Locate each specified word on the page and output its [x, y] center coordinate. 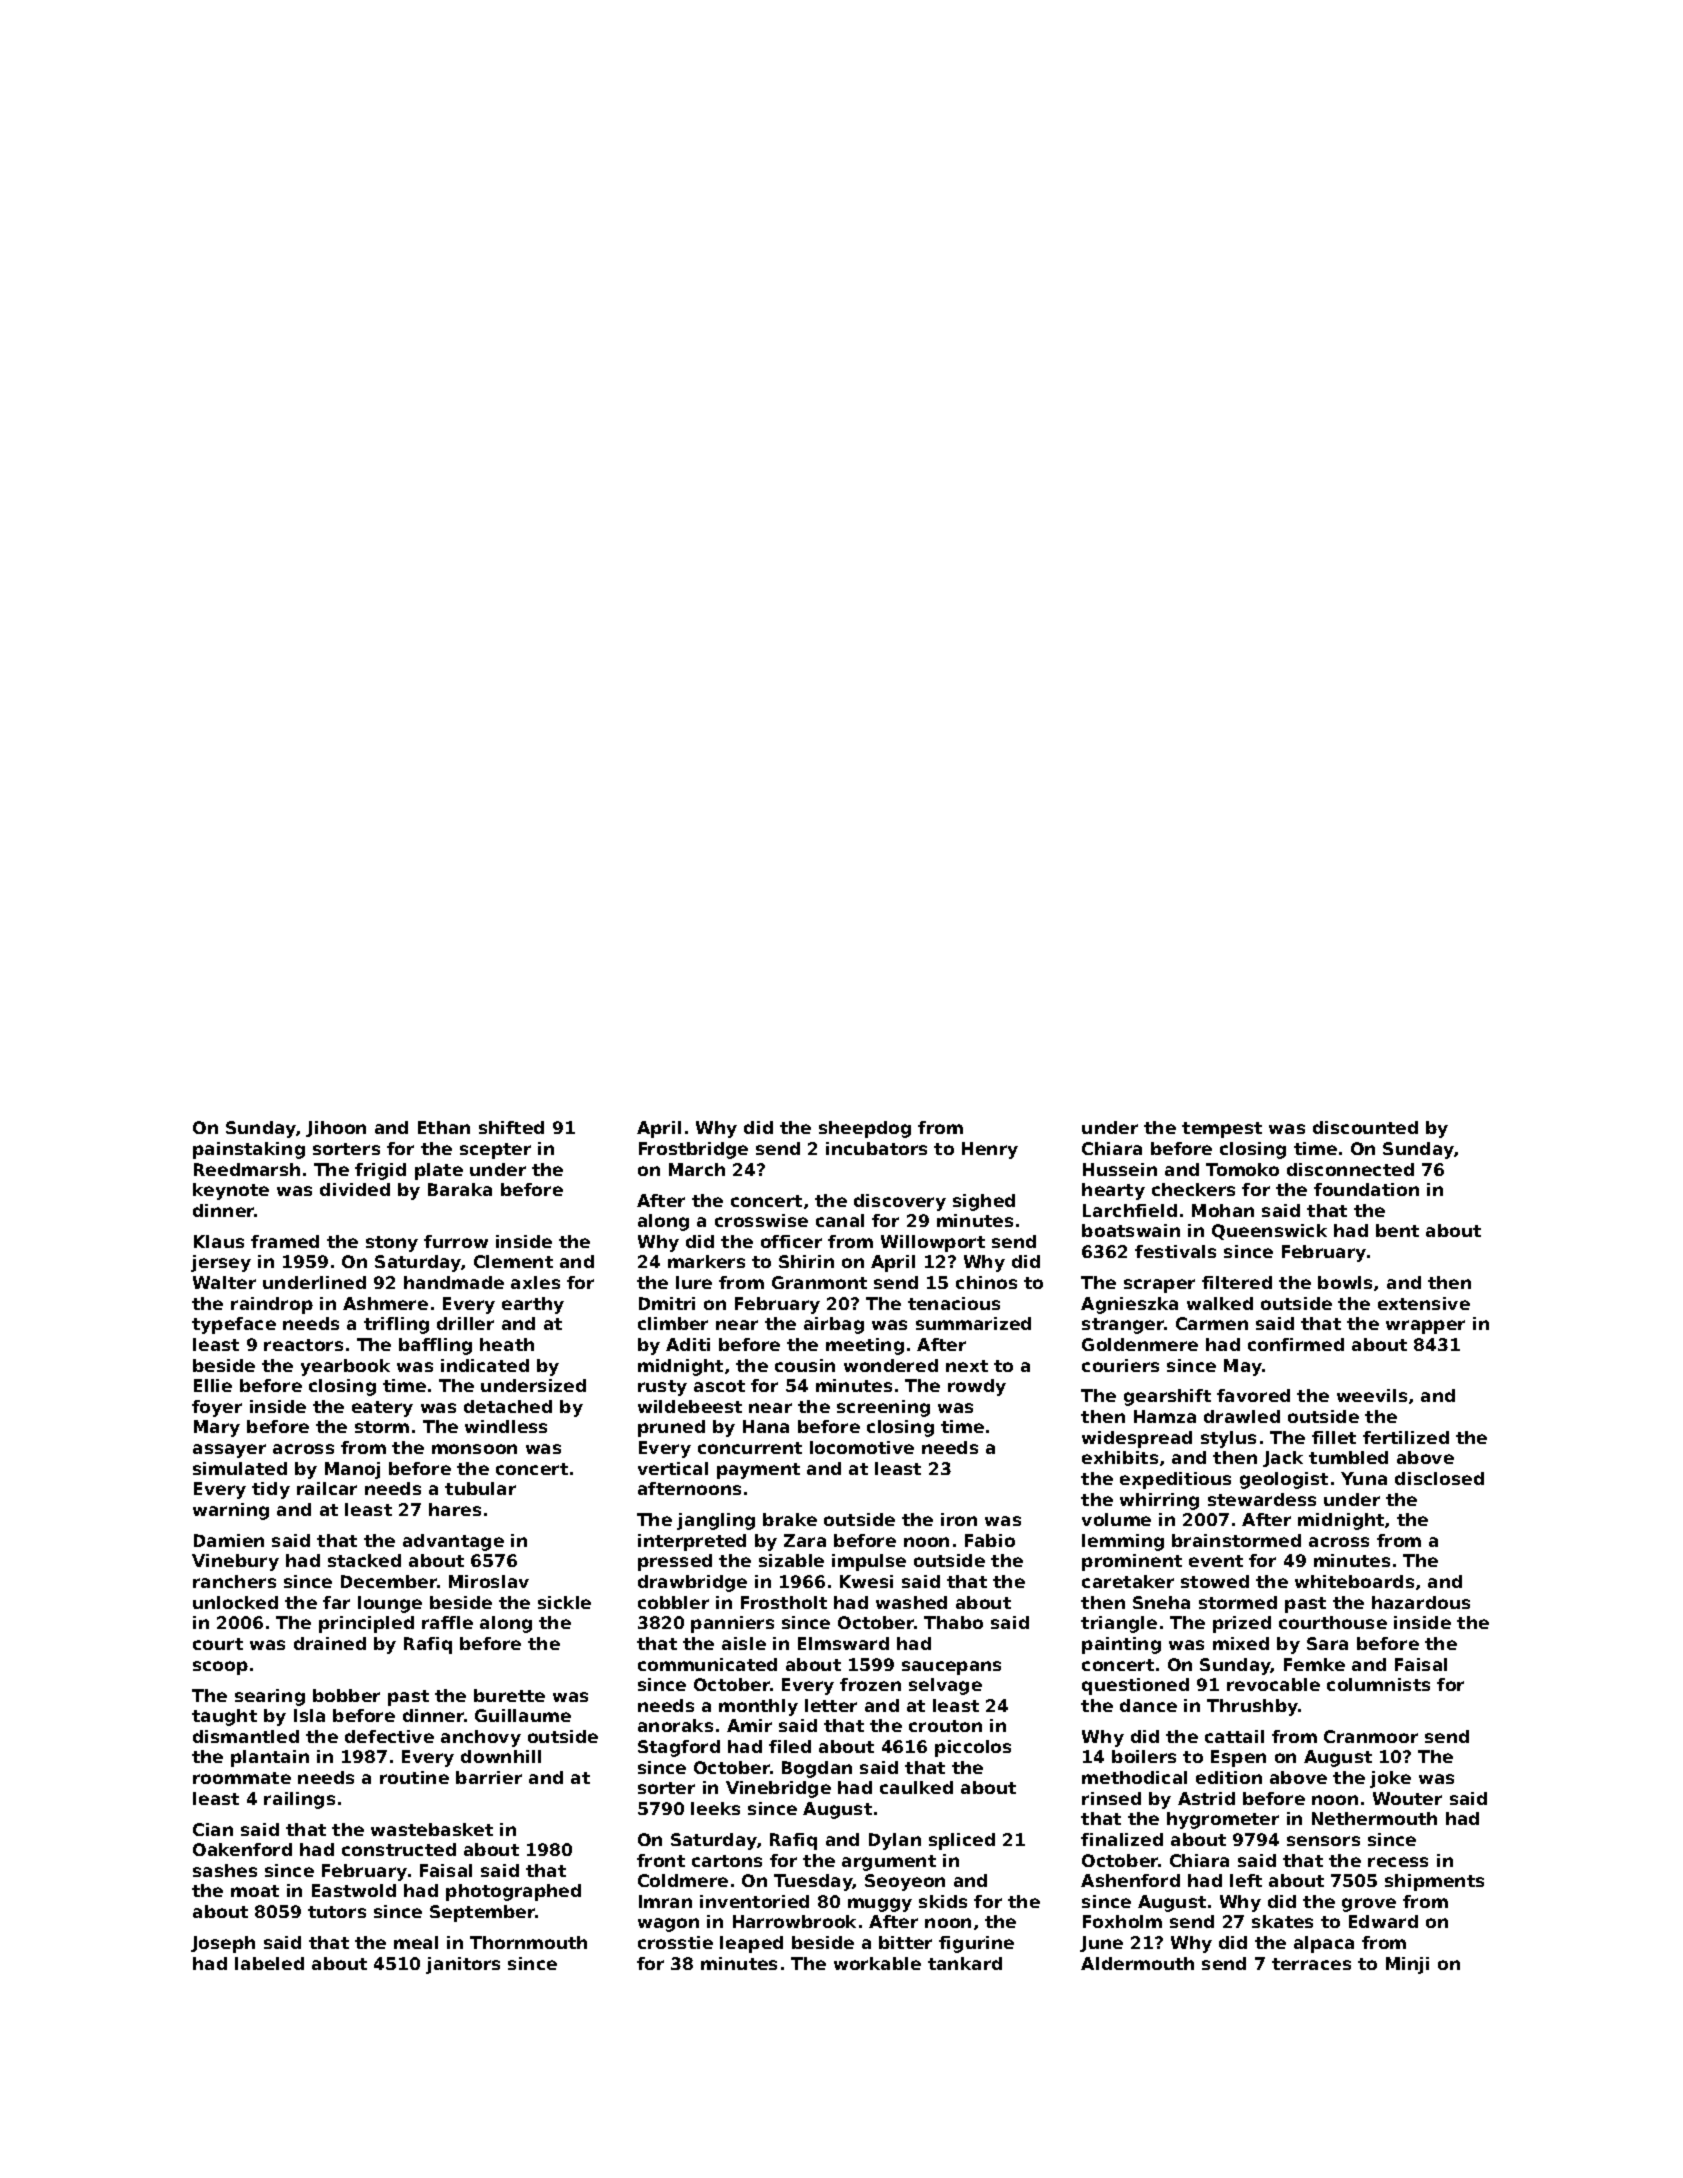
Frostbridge [693, 1150]
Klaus [219, 1241]
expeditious [1175, 1480]
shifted [511, 1127]
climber [673, 1323]
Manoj [352, 1470]
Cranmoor [1371, 1736]
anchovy [481, 1738]
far [336, 1602]
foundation [1366, 1189]
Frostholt [784, 1602]
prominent [1132, 1562]
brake [790, 1519]
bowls [1345, 1282]
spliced [962, 1841]
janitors [463, 1965]
